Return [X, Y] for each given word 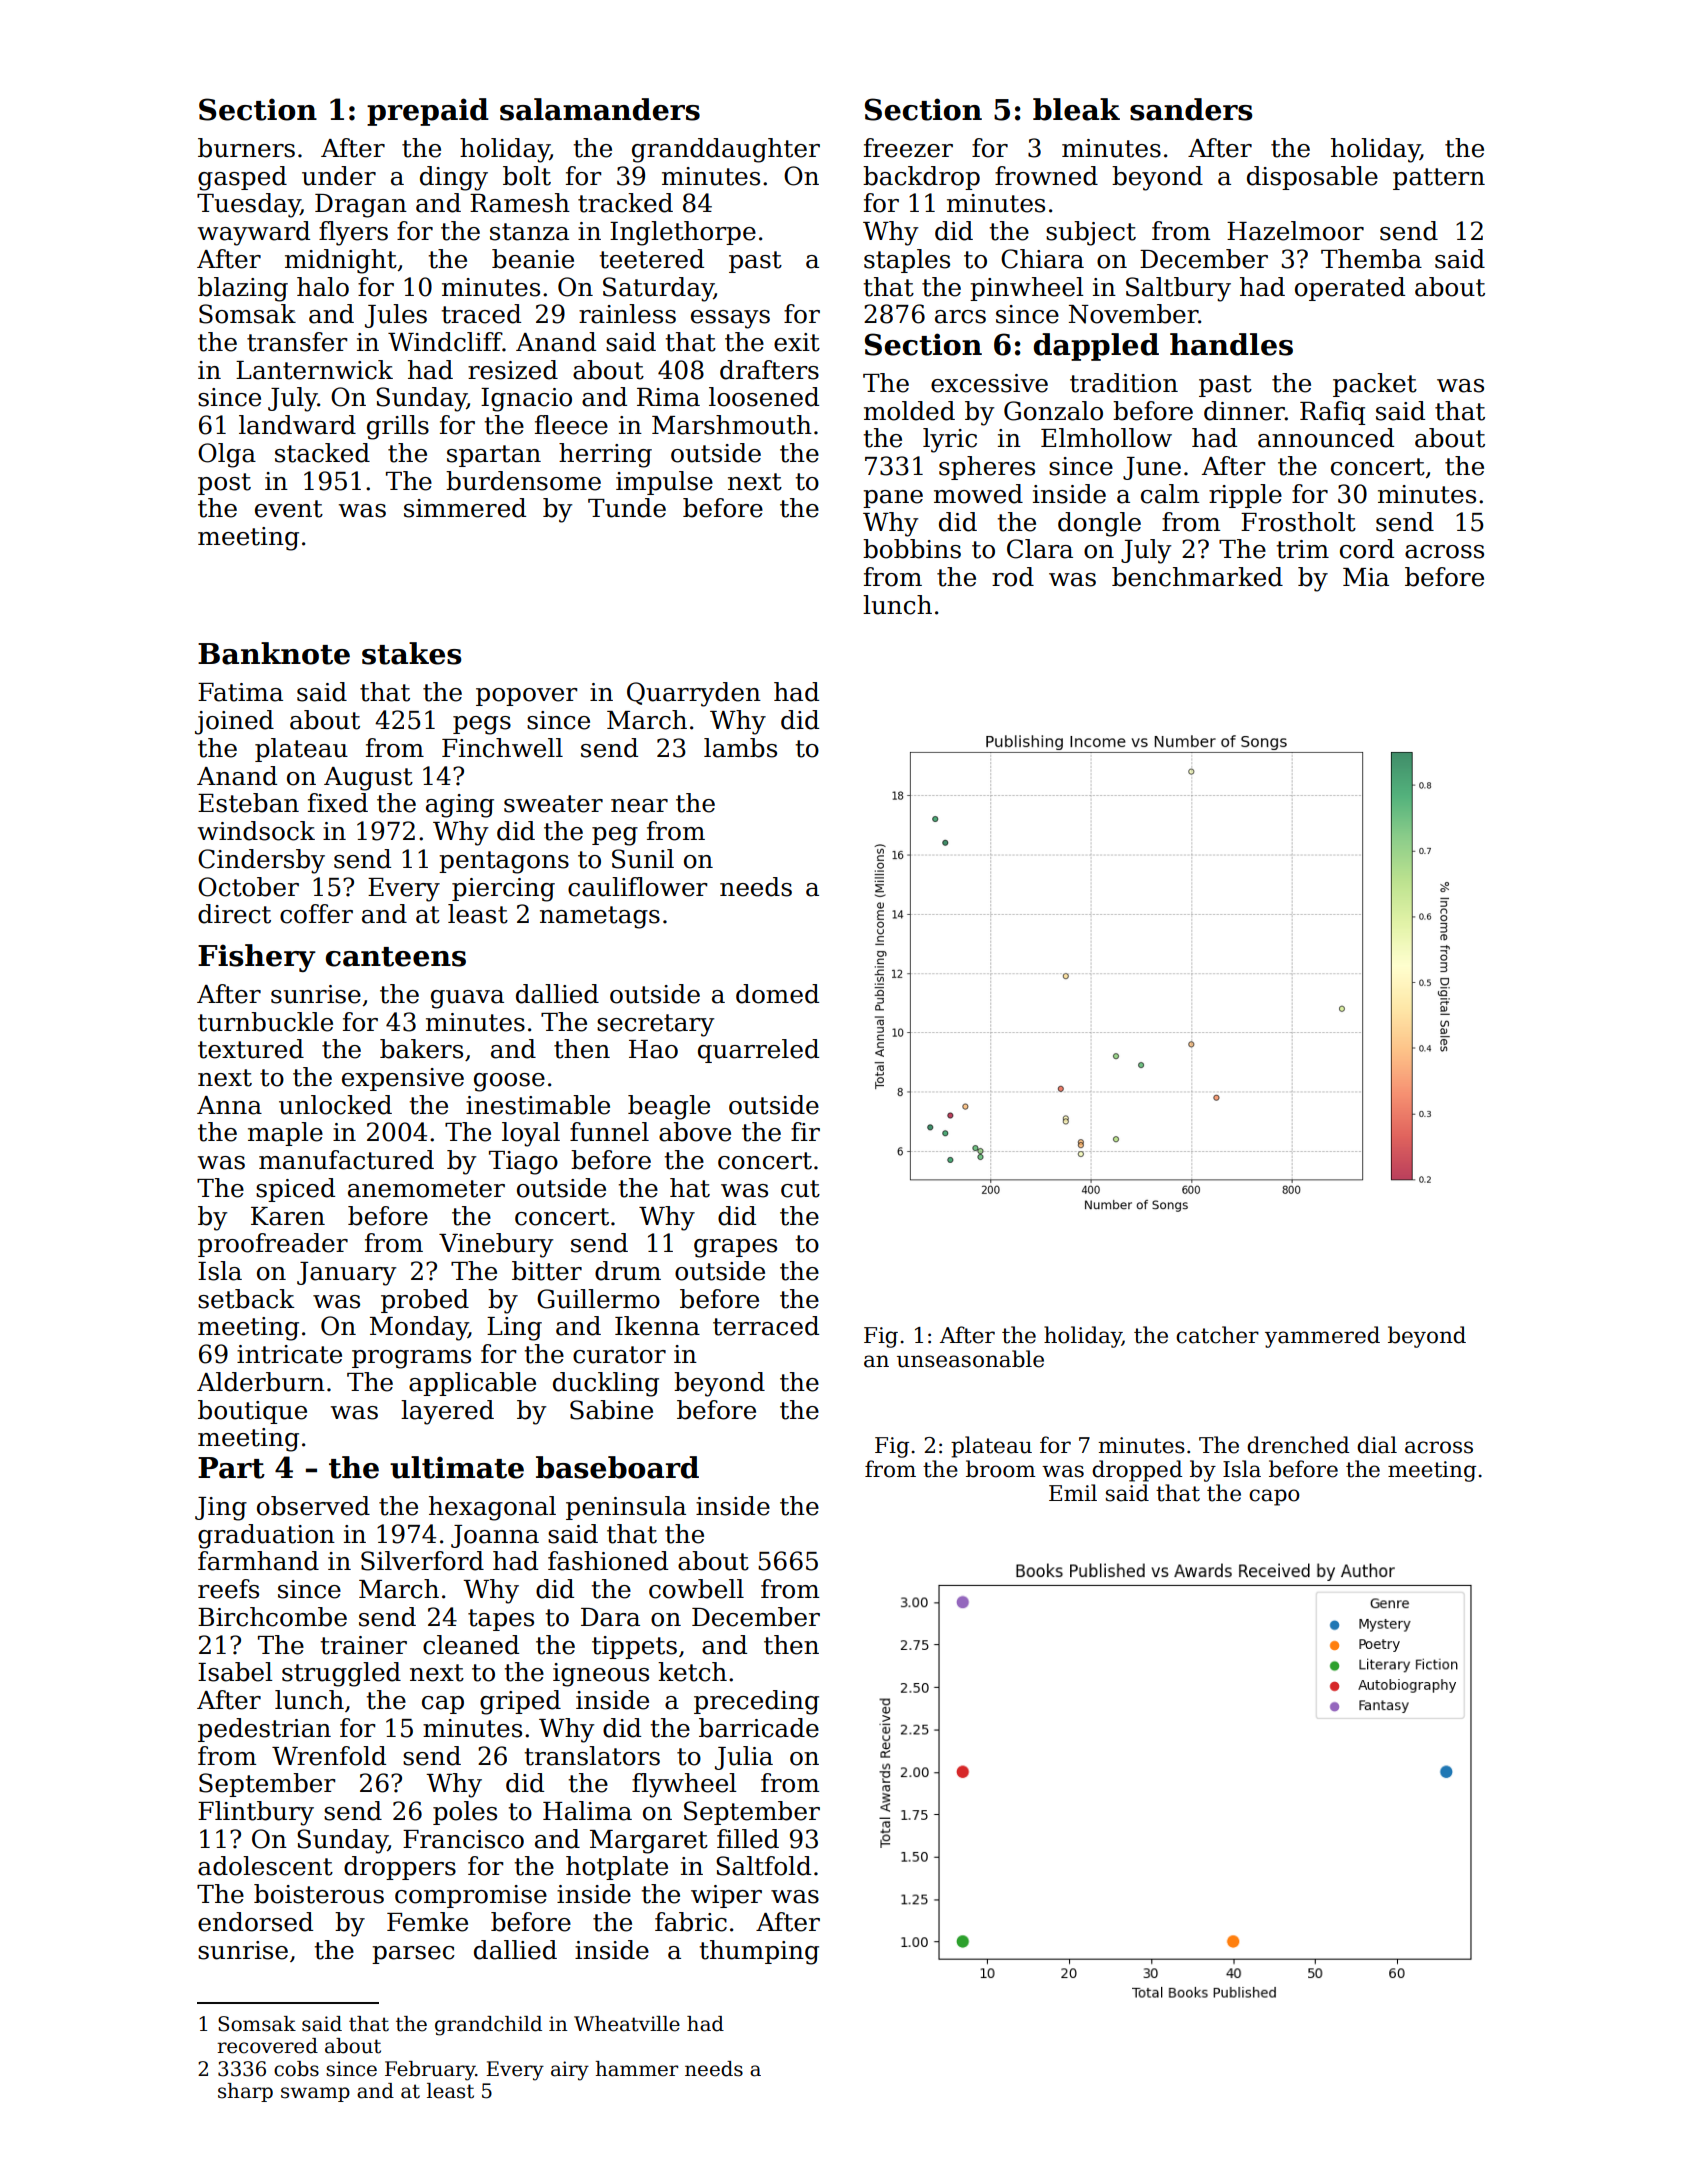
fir [805, 1131]
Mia [1366, 577]
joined [234, 722]
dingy [454, 178]
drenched [1298, 1445]
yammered [1322, 1337]
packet [1375, 385]
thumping [759, 1952]
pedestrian [264, 1730]
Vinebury [496, 1245]
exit [797, 342]
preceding [756, 1702]
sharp [245, 2092]
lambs [740, 748]
